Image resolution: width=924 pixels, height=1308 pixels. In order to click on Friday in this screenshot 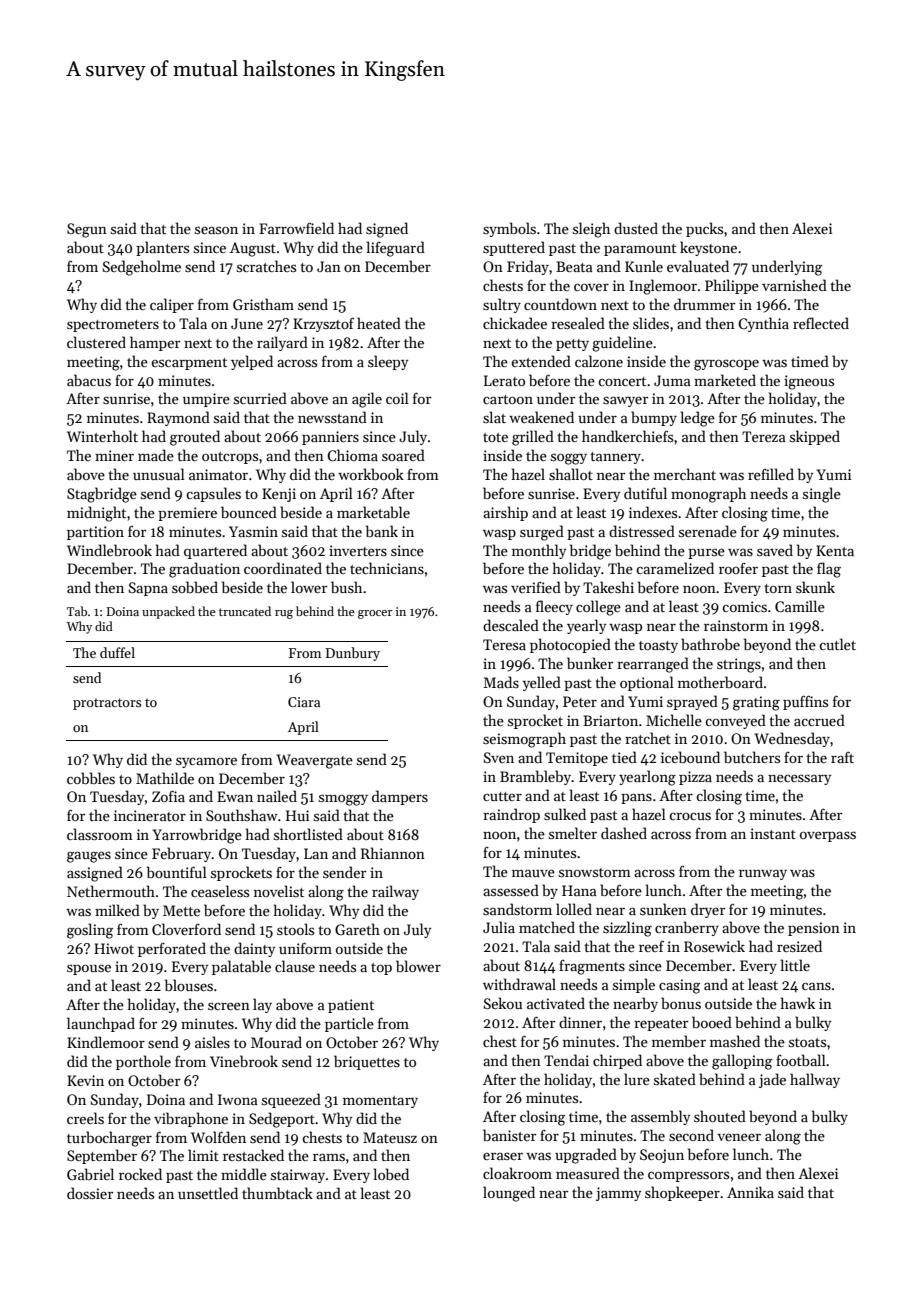, I will do `click(528, 267)`.
